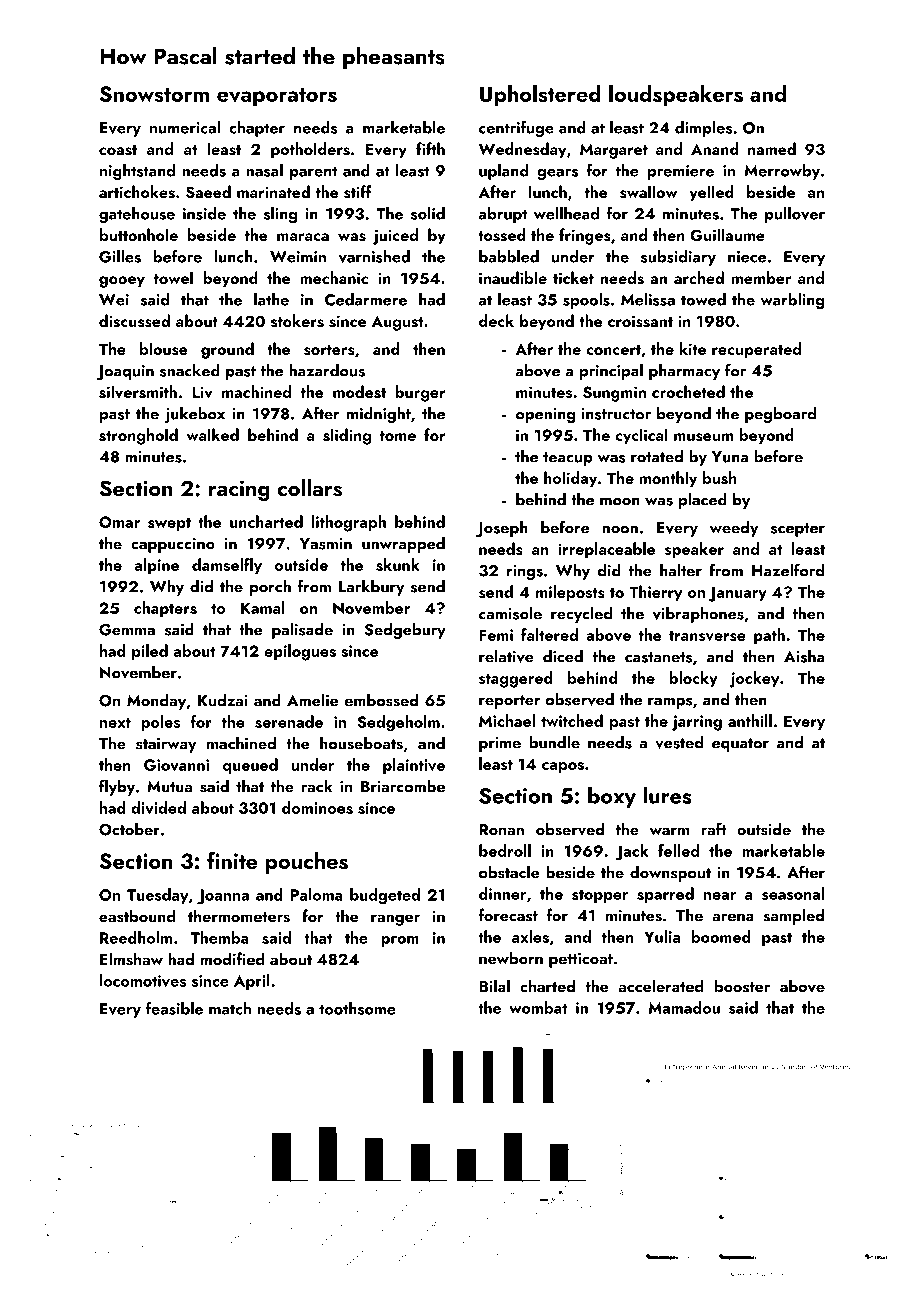 This screenshot has height=1308, width=924. I want to click on staggered, so click(516, 679).
